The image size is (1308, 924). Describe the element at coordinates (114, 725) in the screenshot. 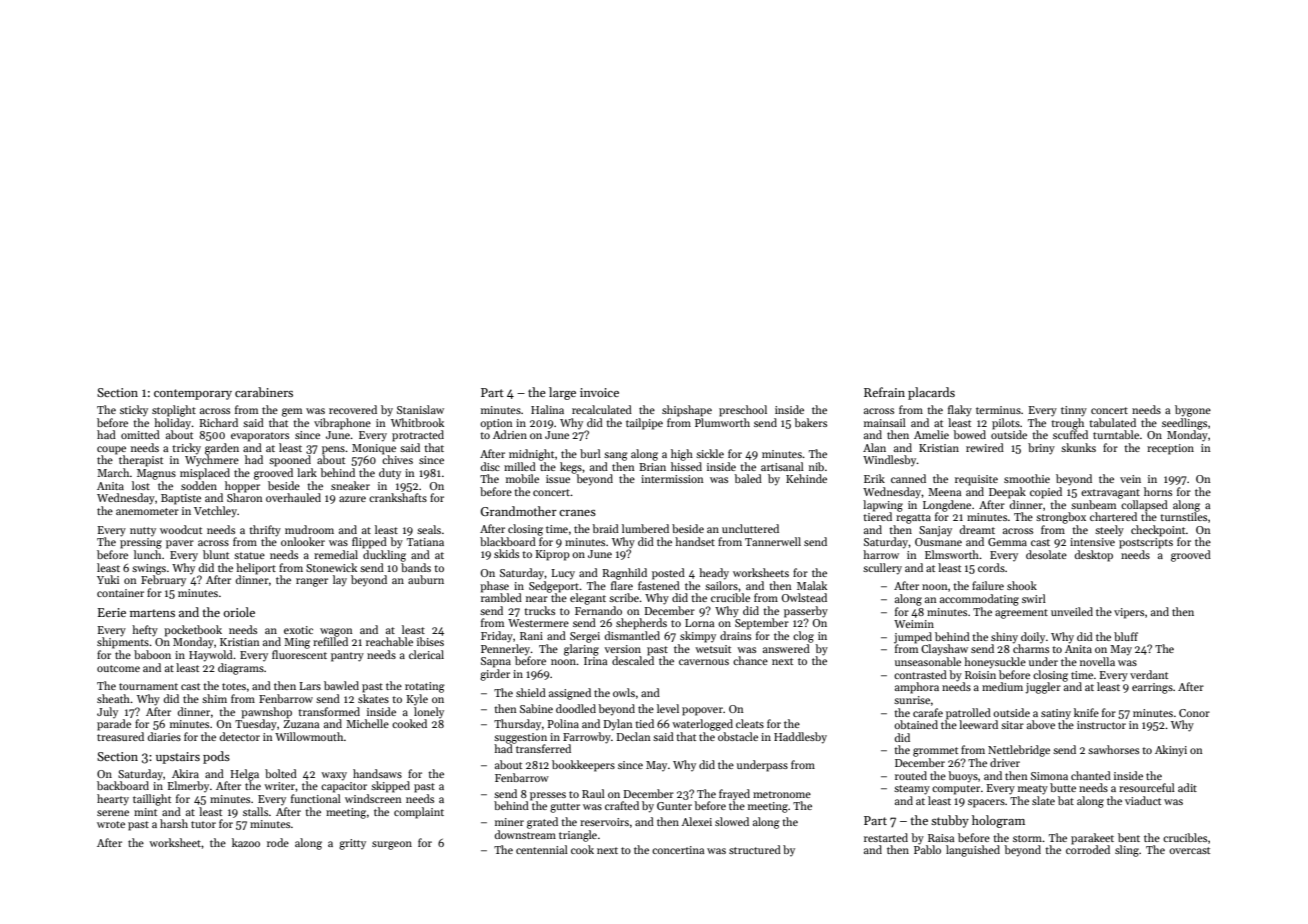

I see `parade` at that location.
